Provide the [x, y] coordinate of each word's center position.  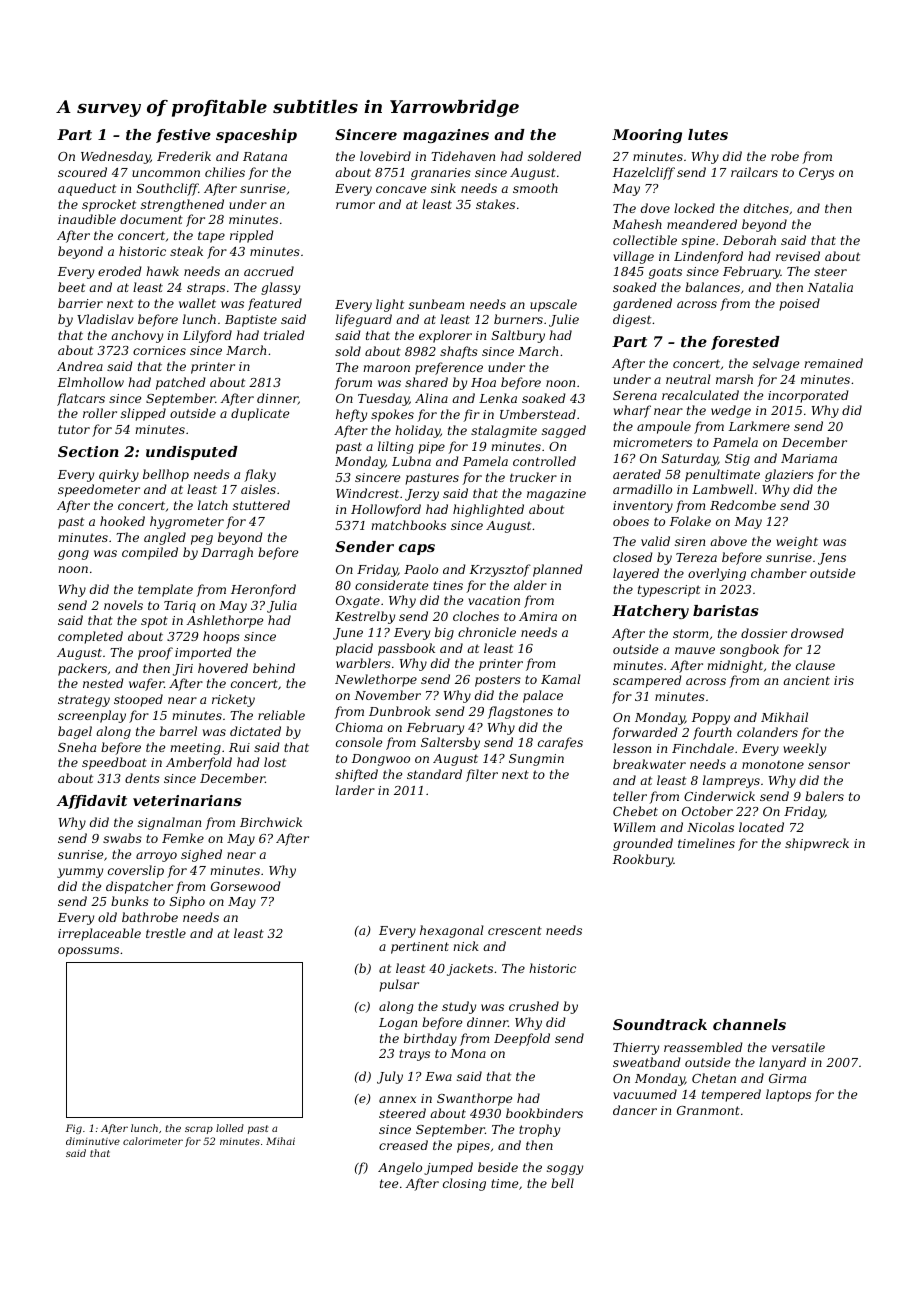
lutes [708, 134]
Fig [74, 1129]
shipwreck [817, 844]
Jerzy [422, 495]
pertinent [420, 948]
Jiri [183, 670]
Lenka [498, 398]
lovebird [385, 156]
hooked [122, 521]
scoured [82, 172]
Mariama [809, 458]
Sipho [187, 902]
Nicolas [710, 827]
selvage [776, 364]
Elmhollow [91, 382]
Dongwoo [381, 760]
